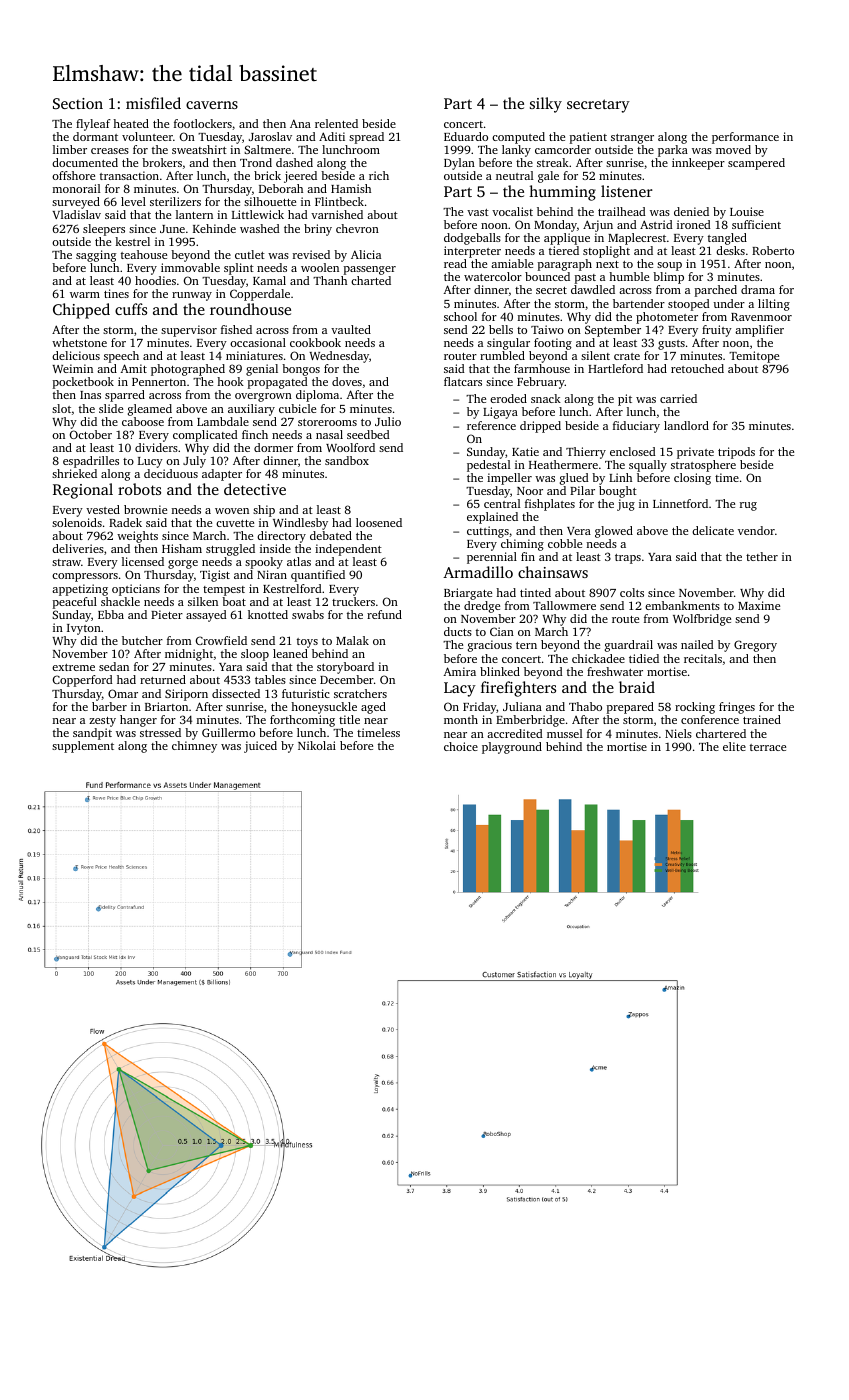 This screenshot has width=849, height=1400. I want to click on vendor, so click(756, 530).
